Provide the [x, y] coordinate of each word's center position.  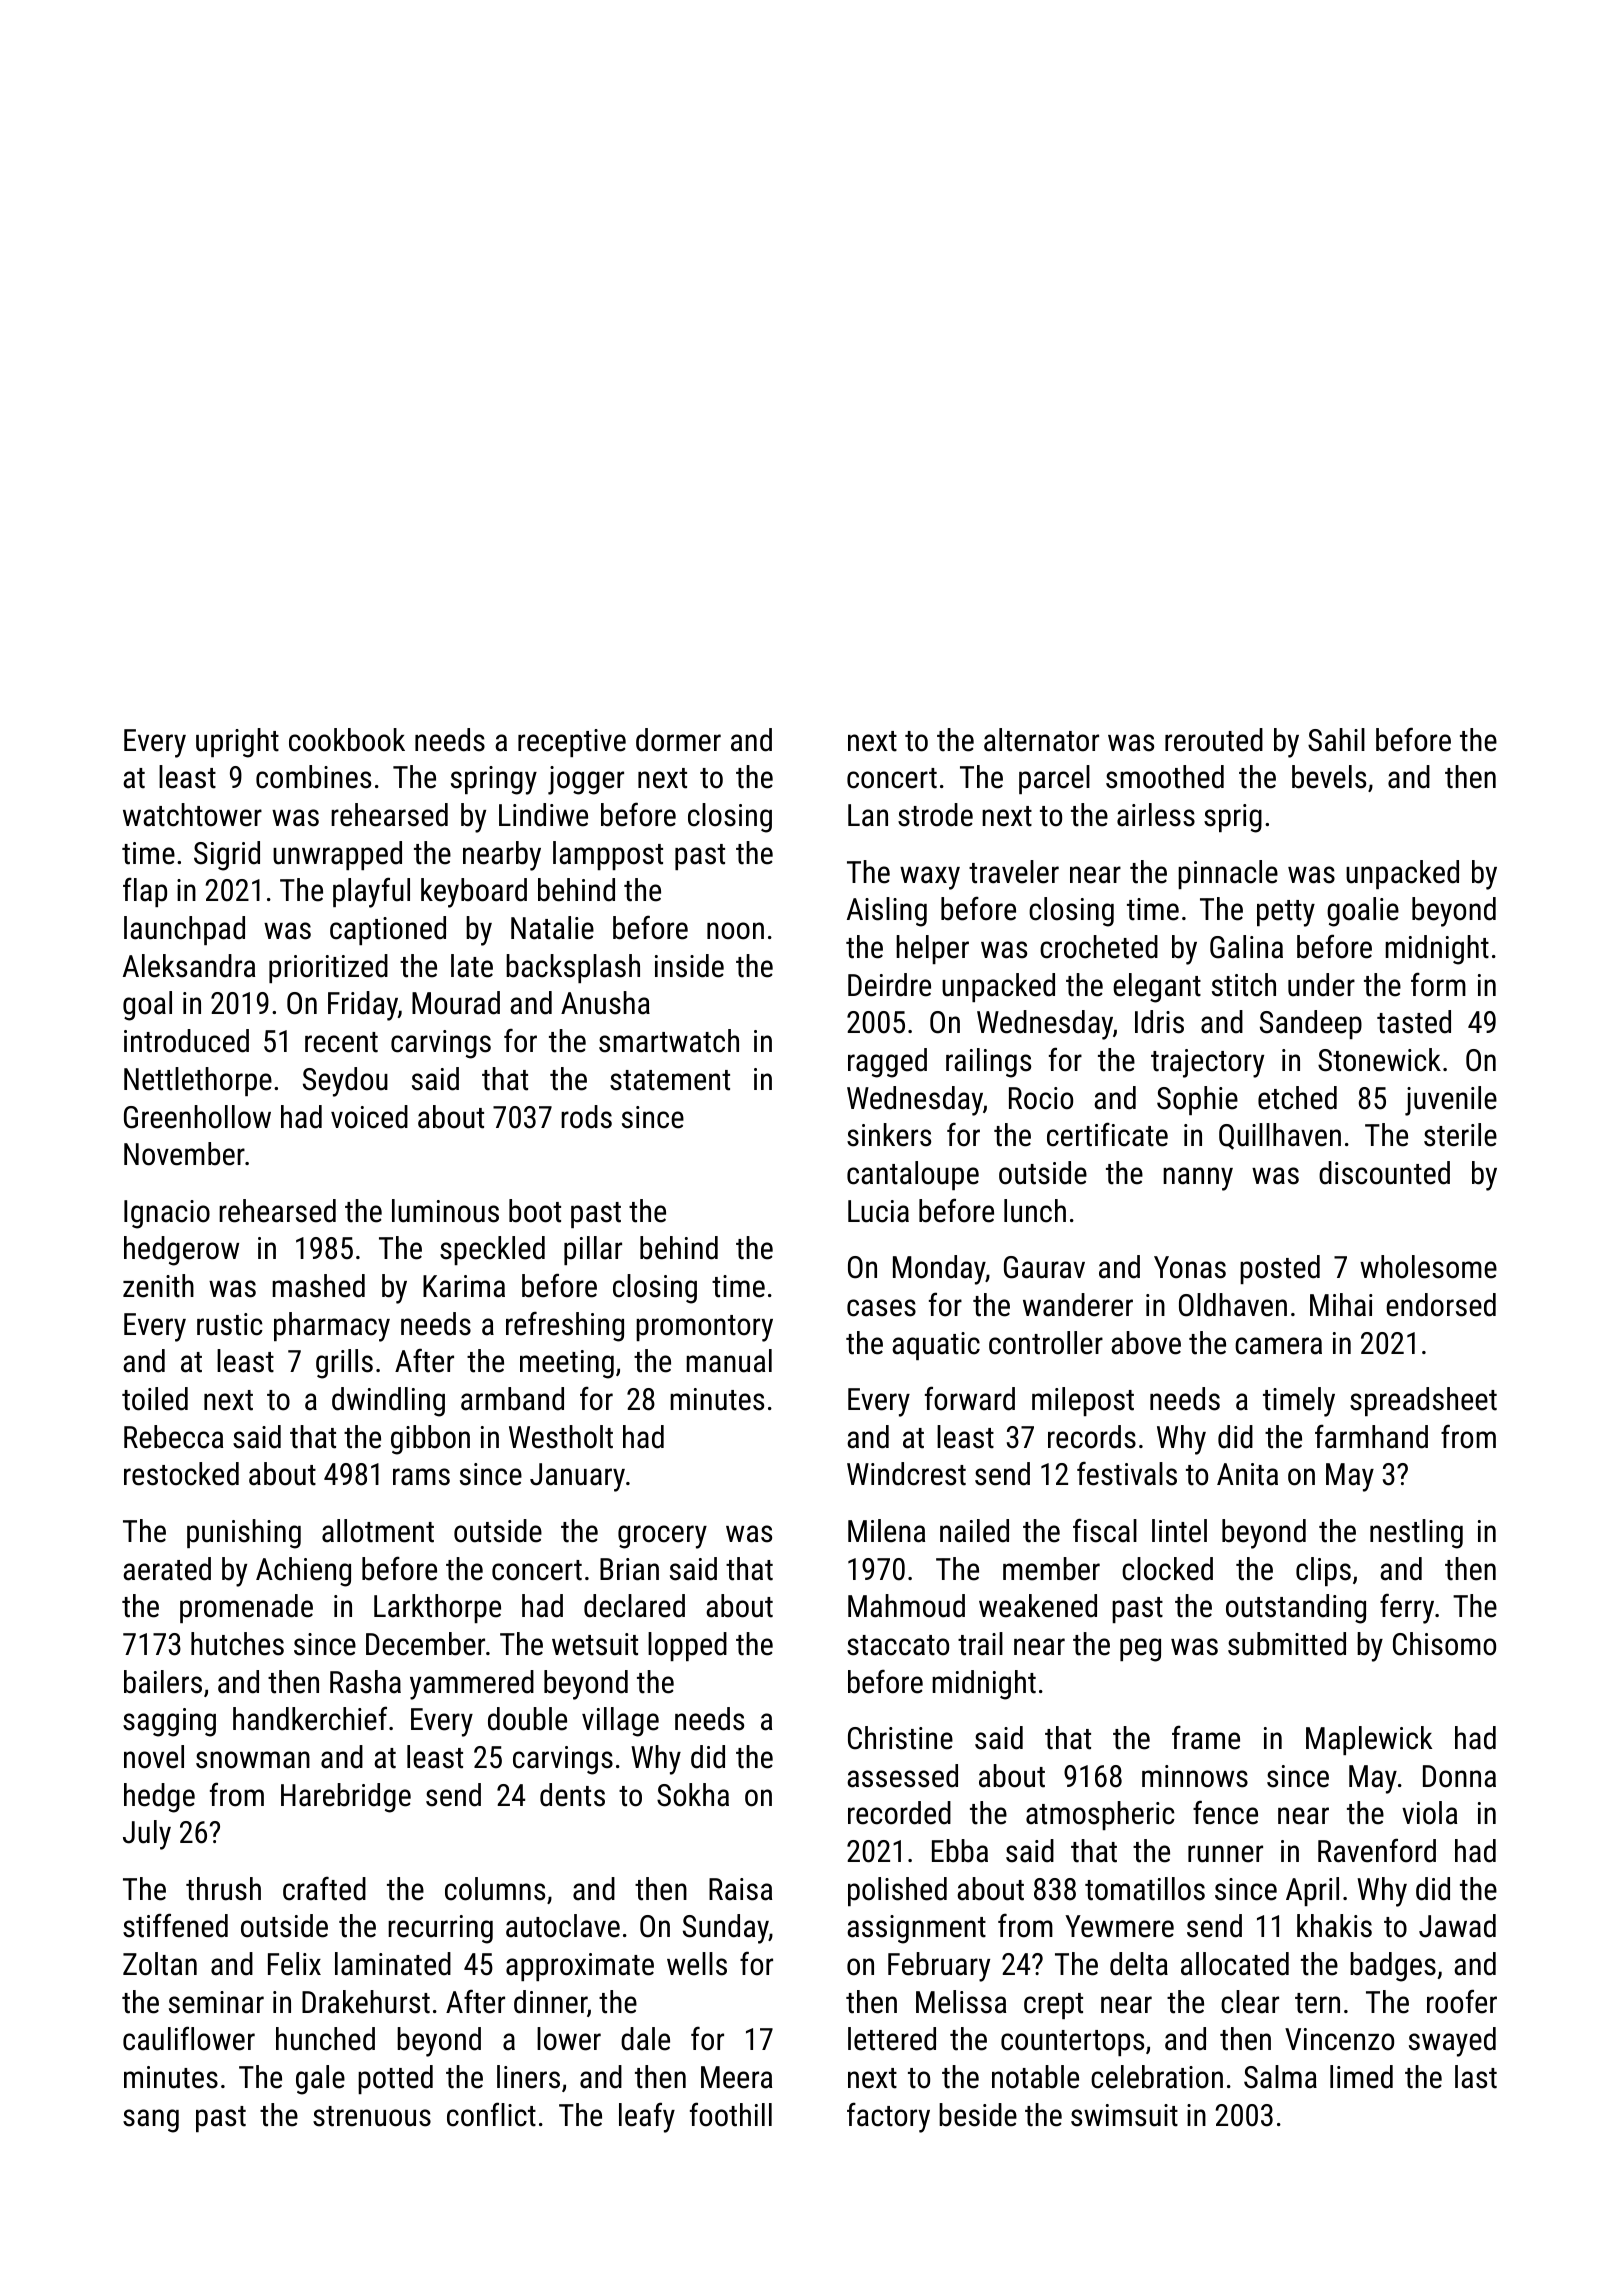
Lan [868, 815]
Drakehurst [366, 2002]
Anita [1247, 1474]
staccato [898, 1645]
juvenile [1451, 1101]
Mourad [456, 1003]
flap [145, 892]
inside [689, 966]
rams [421, 1477]
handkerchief [310, 1718]
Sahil [1336, 740]
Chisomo [1444, 1644]
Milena [886, 1531]
